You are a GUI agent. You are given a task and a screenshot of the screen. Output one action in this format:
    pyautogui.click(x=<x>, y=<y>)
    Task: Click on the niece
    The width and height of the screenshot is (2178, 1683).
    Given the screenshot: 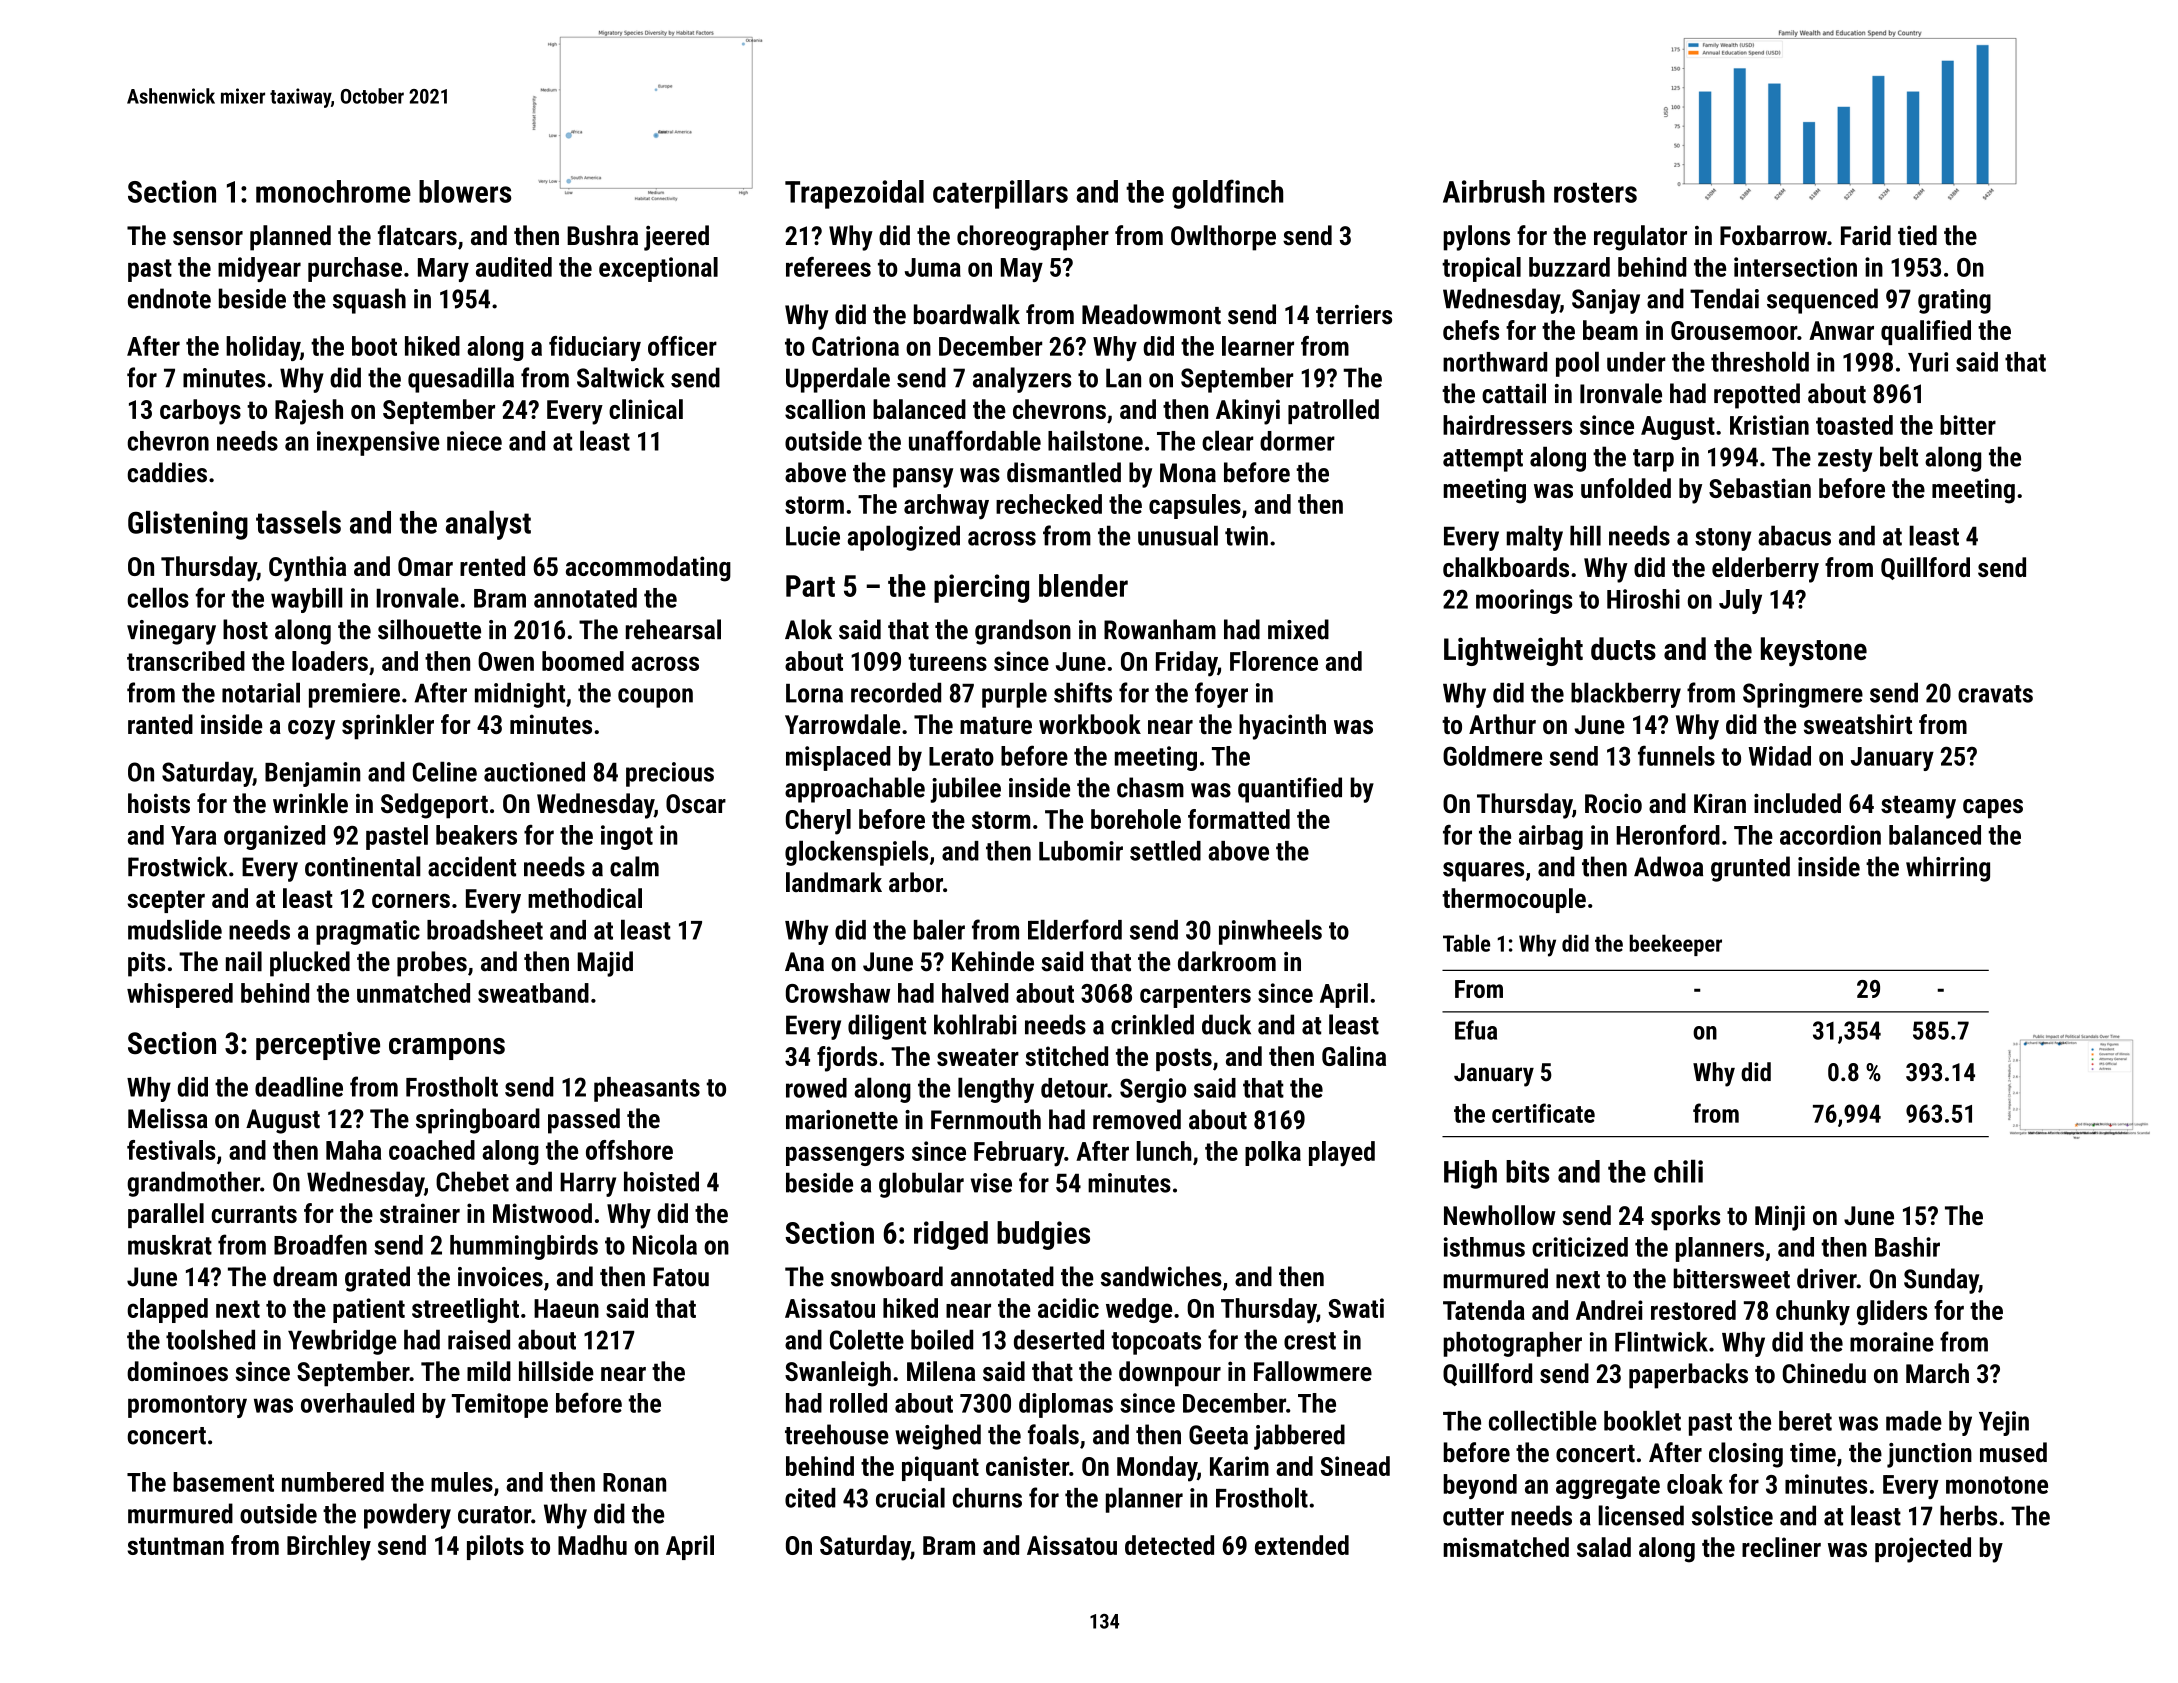 What is the action you would take?
    pyautogui.click(x=474, y=441)
